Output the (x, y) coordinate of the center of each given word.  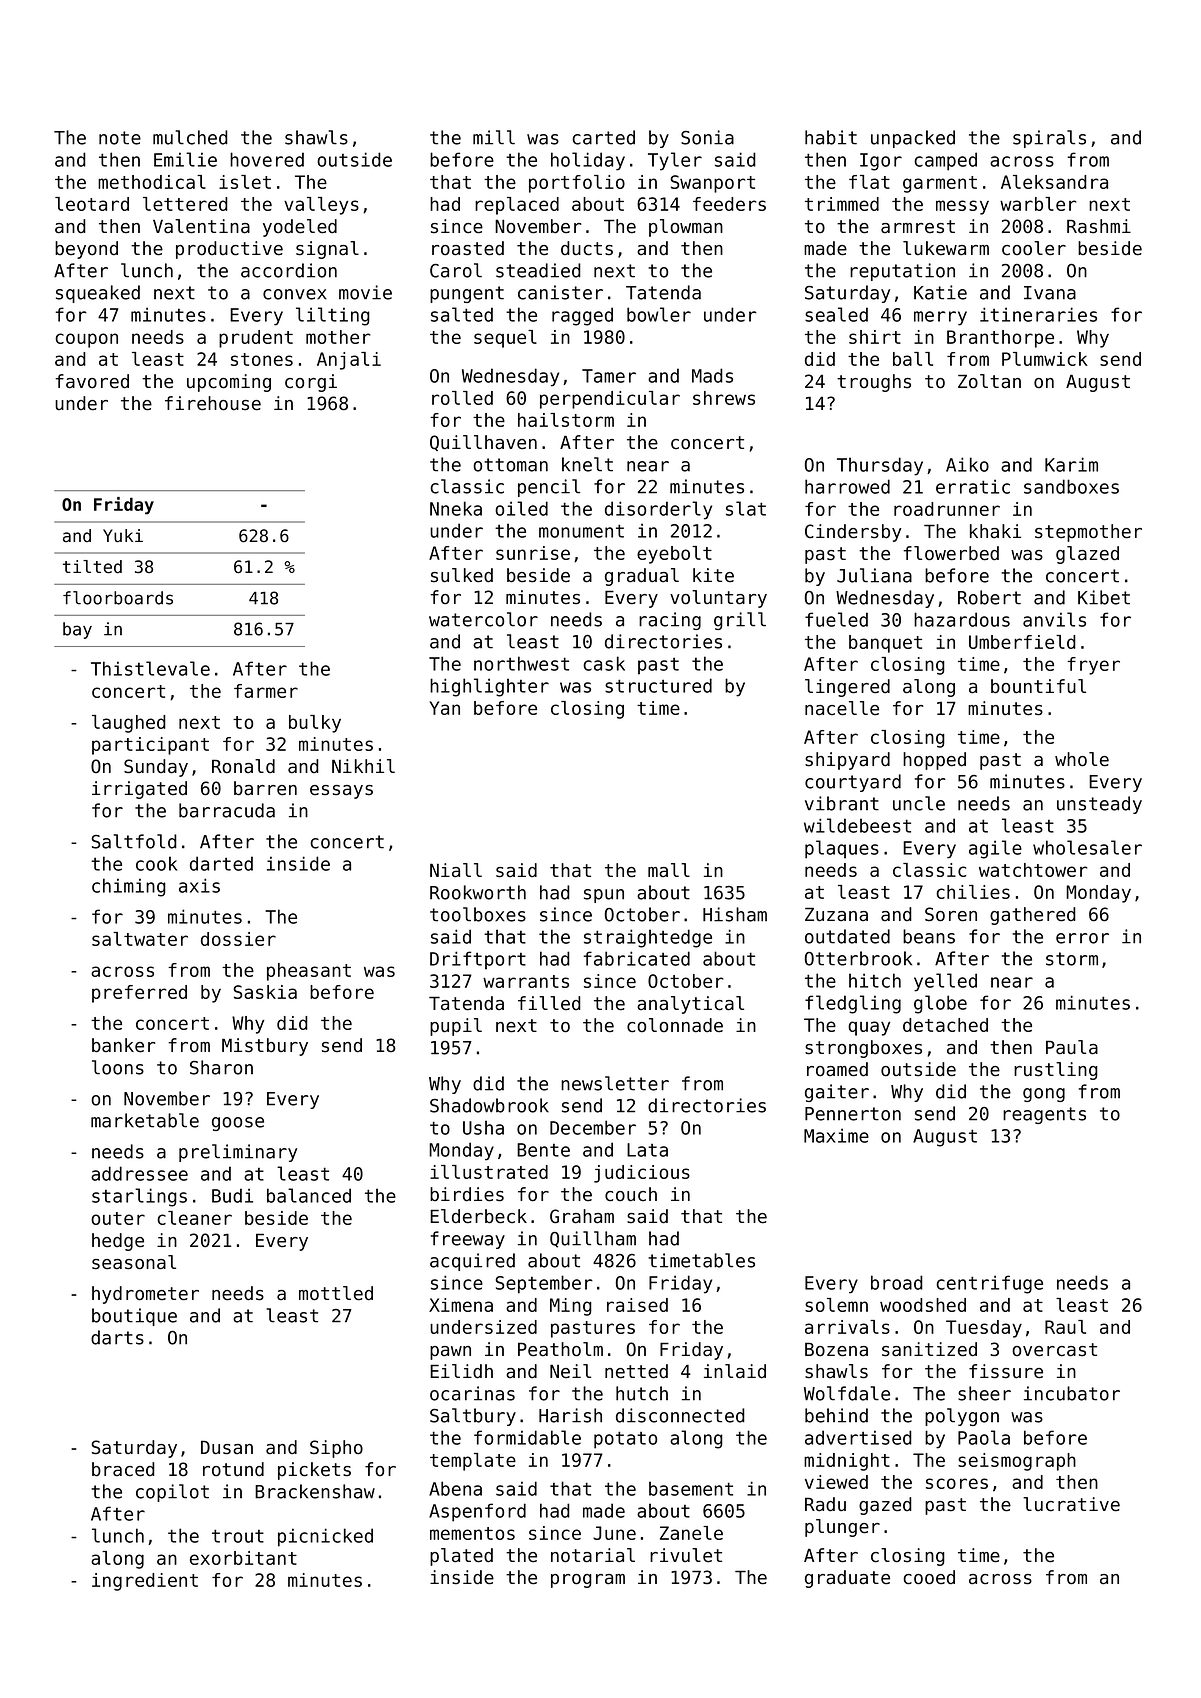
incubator (1072, 1393)
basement (691, 1488)
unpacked (913, 139)
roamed (837, 1069)
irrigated (139, 790)
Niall (456, 870)
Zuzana (836, 914)
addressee (139, 1173)
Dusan (227, 1448)
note (120, 138)
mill (494, 137)
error (1082, 938)
